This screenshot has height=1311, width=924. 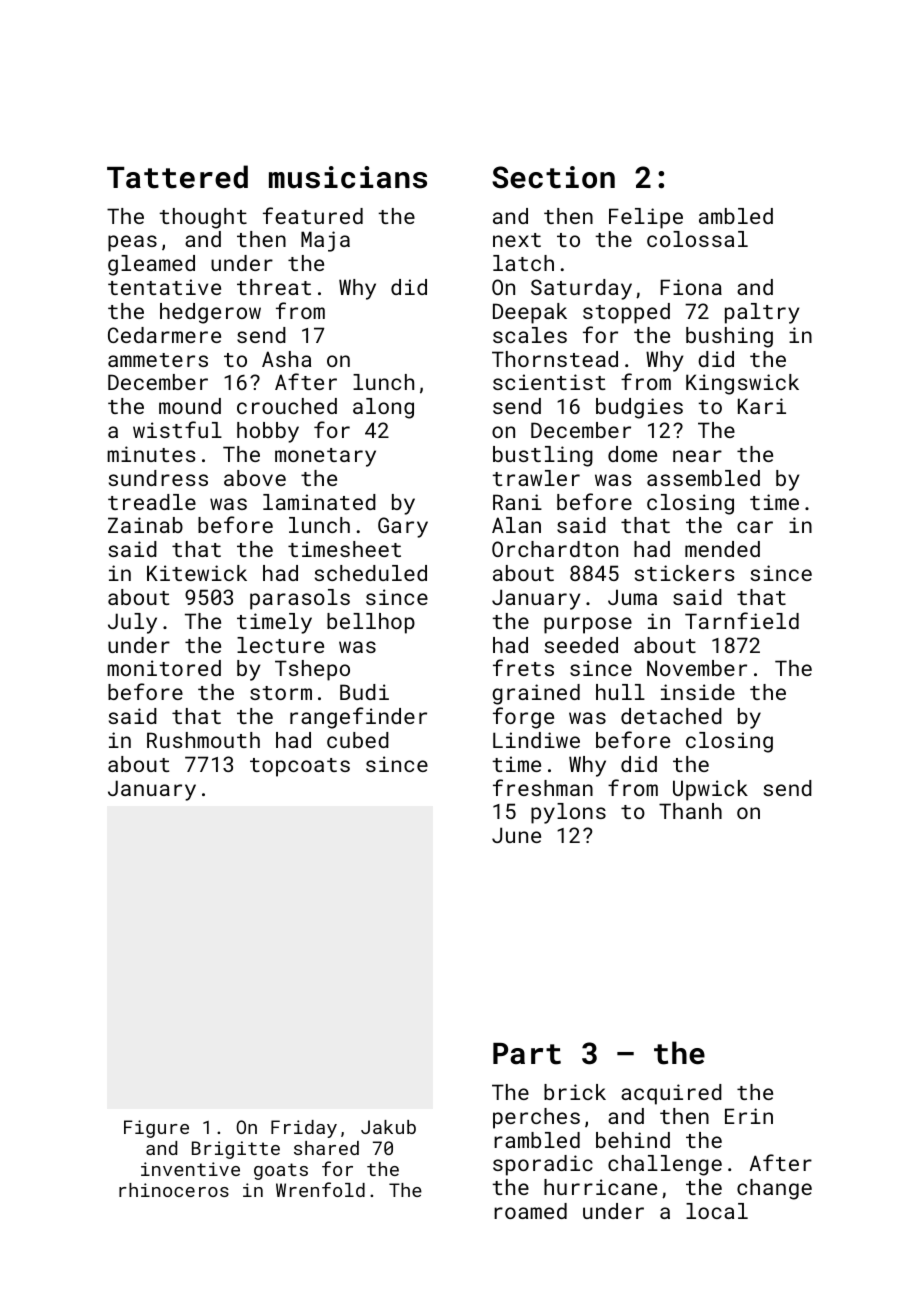 What do you see at coordinates (553, 177) in the screenshot?
I see `Section` at bounding box center [553, 177].
